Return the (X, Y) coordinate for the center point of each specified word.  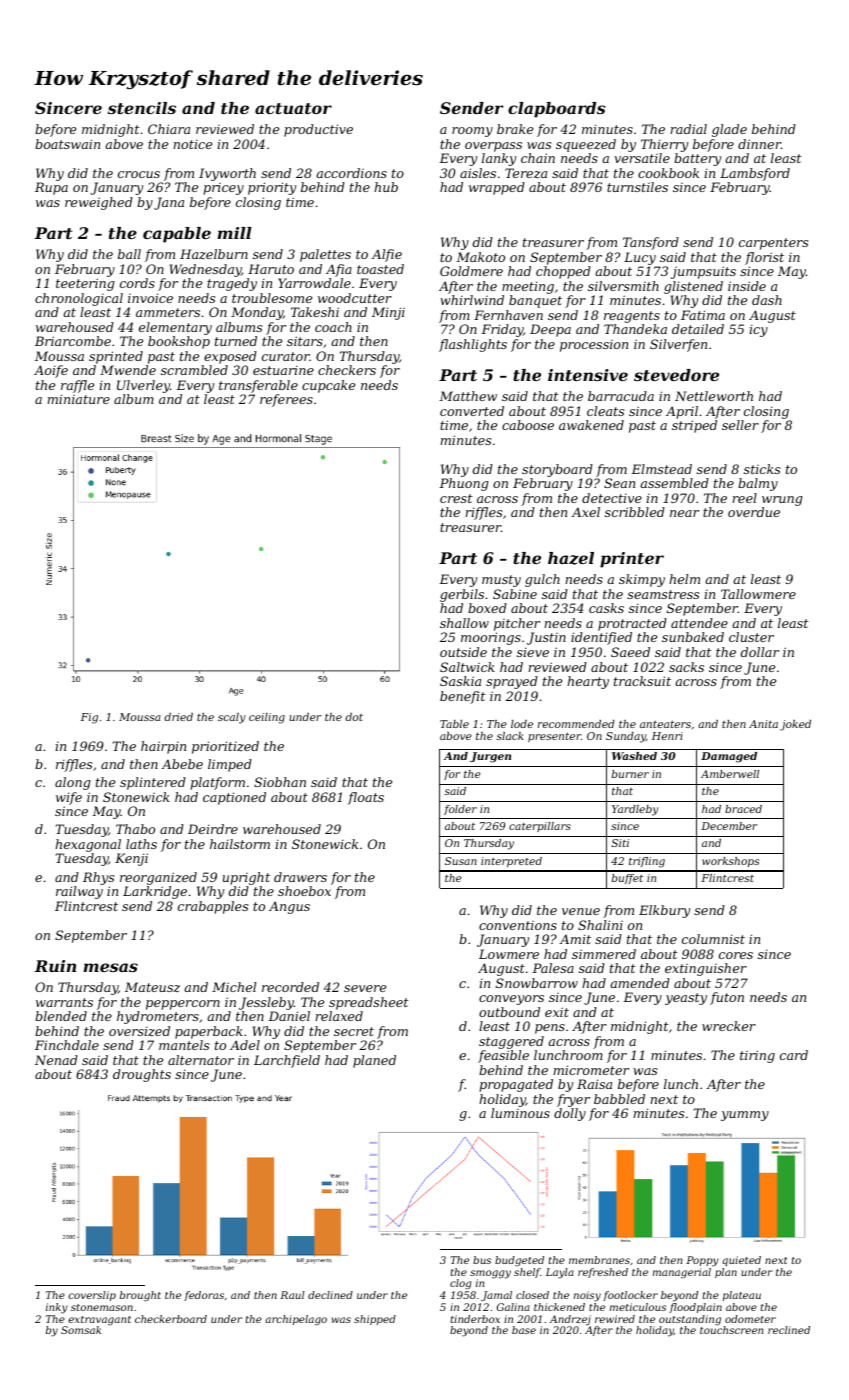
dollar (760, 652)
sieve (533, 652)
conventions (518, 925)
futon (727, 998)
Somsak (81, 1330)
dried (179, 717)
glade (729, 130)
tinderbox (475, 1319)
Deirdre (213, 829)
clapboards (557, 110)
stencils (142, 108)
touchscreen (731, 1330)
